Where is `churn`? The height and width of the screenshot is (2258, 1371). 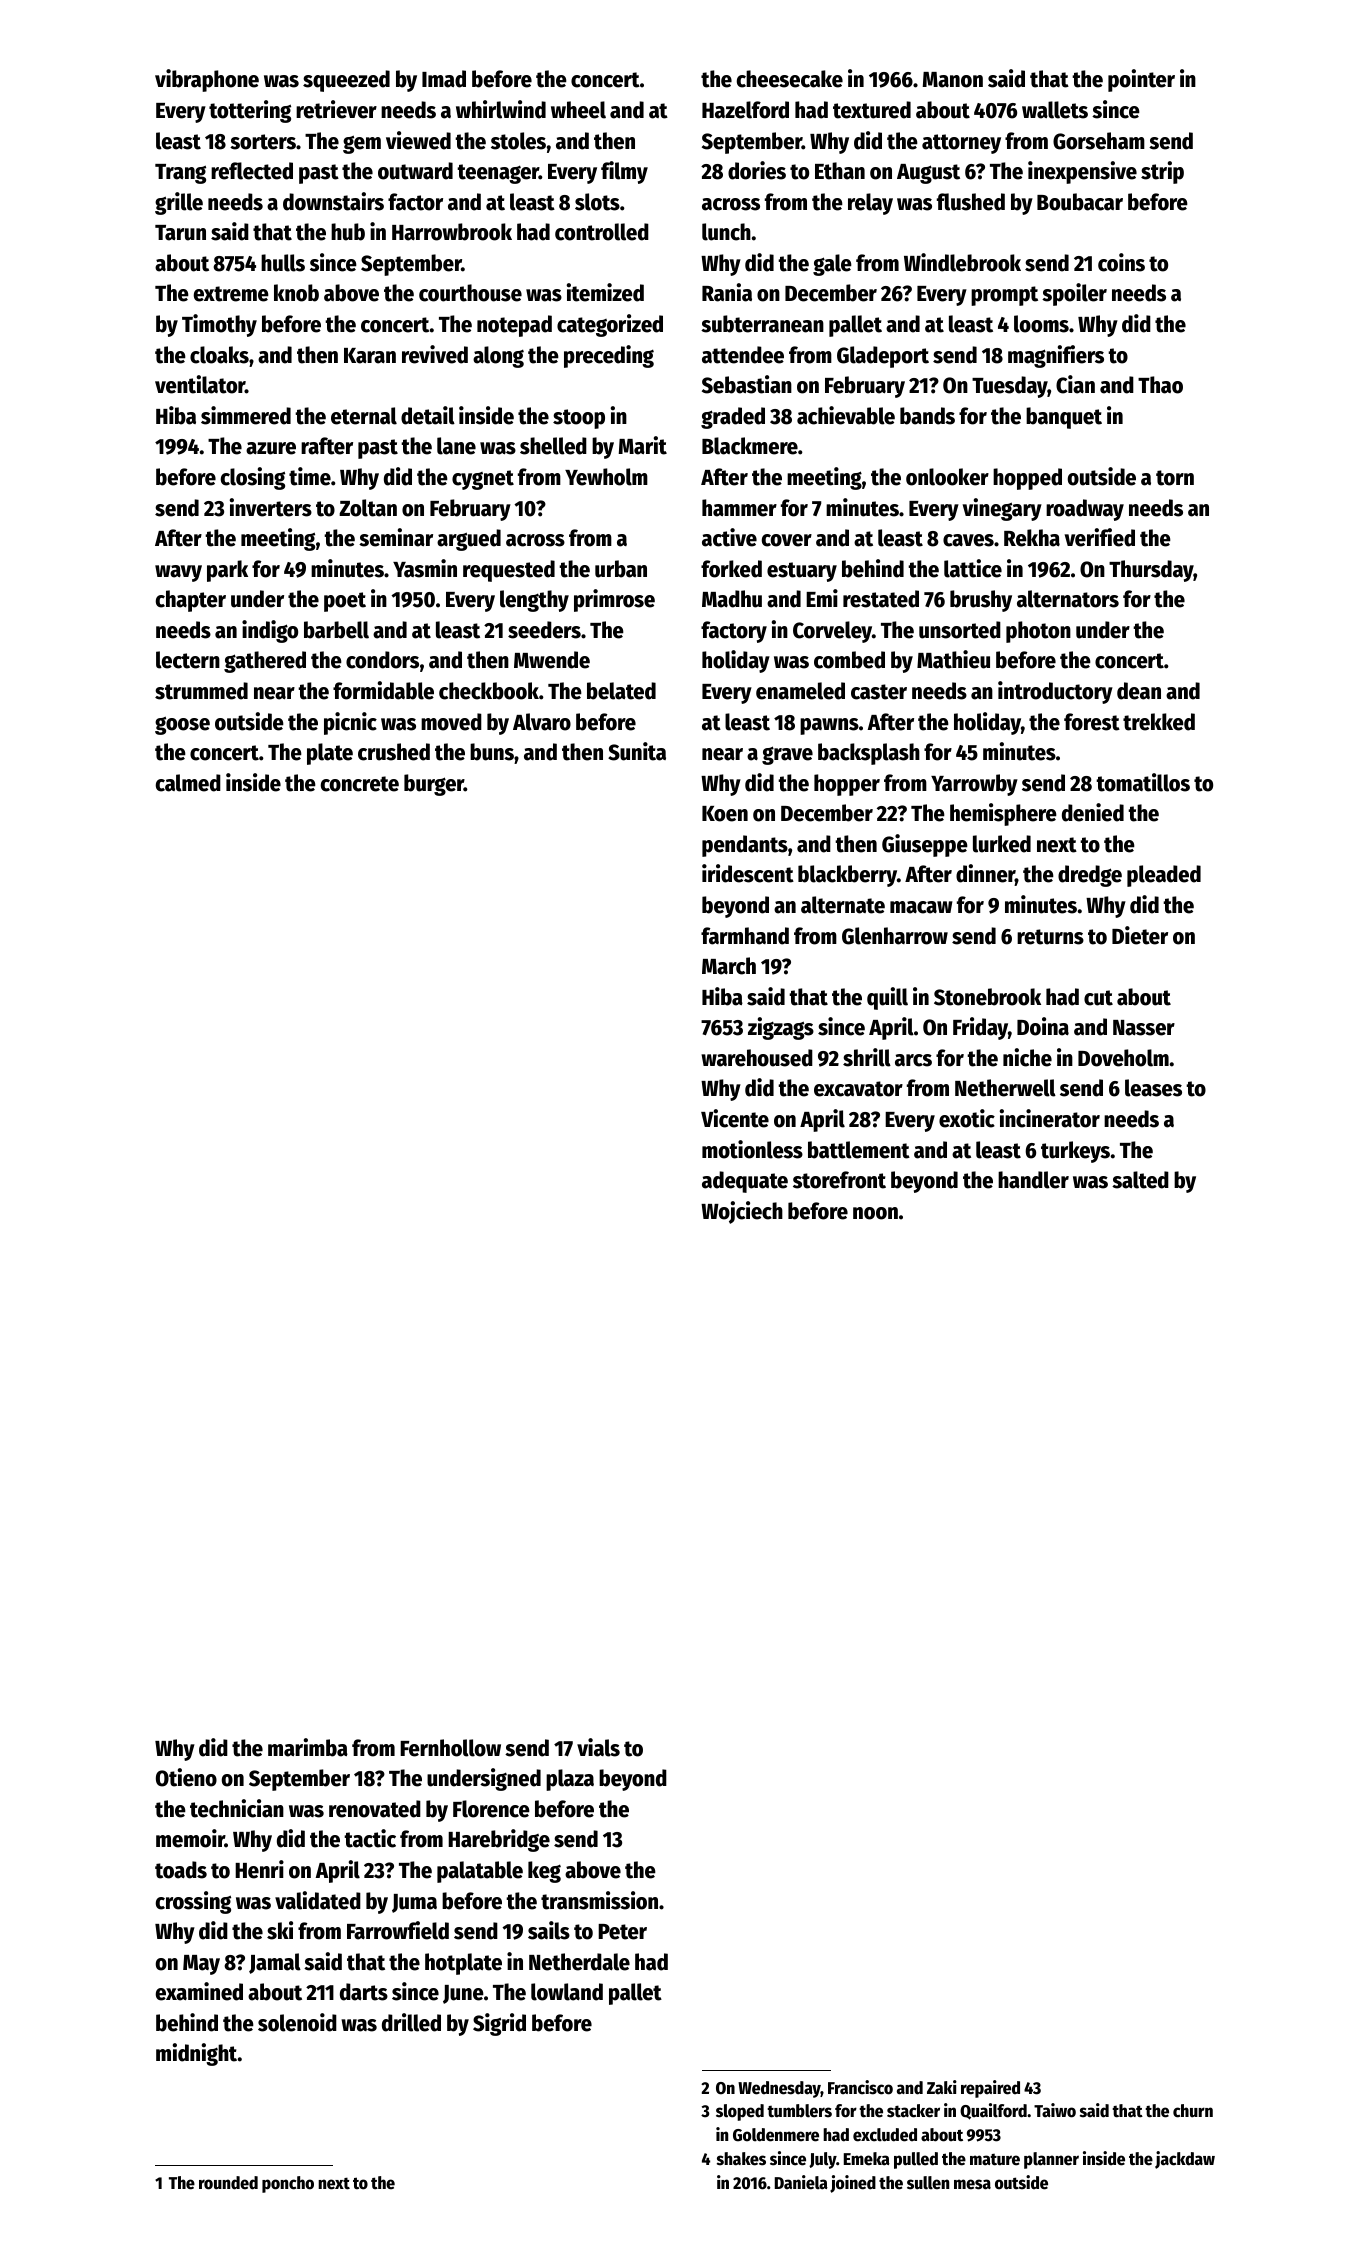 churn is located at coordinates (1193, 2111).
